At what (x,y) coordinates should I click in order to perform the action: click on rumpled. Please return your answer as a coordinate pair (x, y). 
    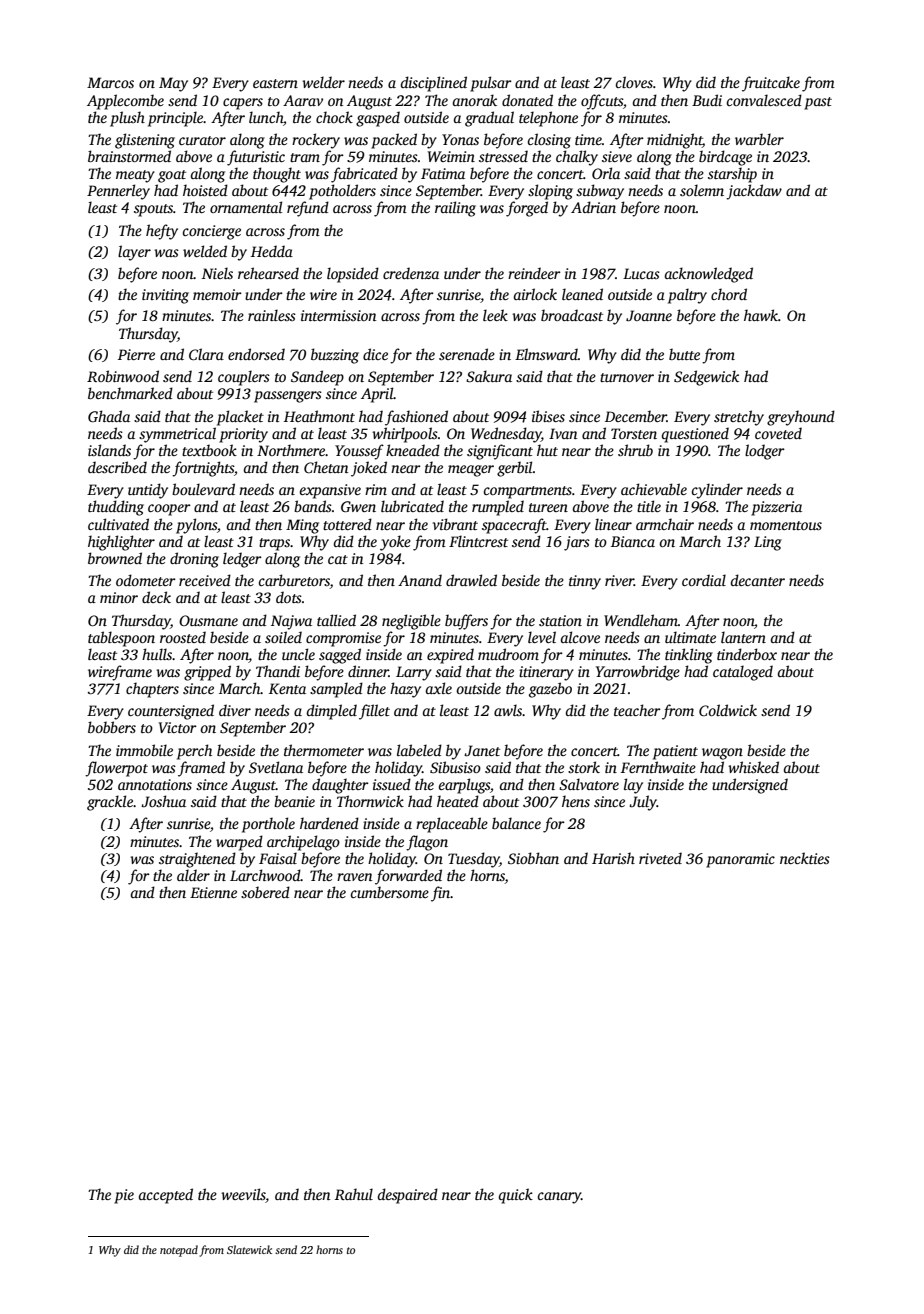
    Looking at the image, I should click on (498, 508).
